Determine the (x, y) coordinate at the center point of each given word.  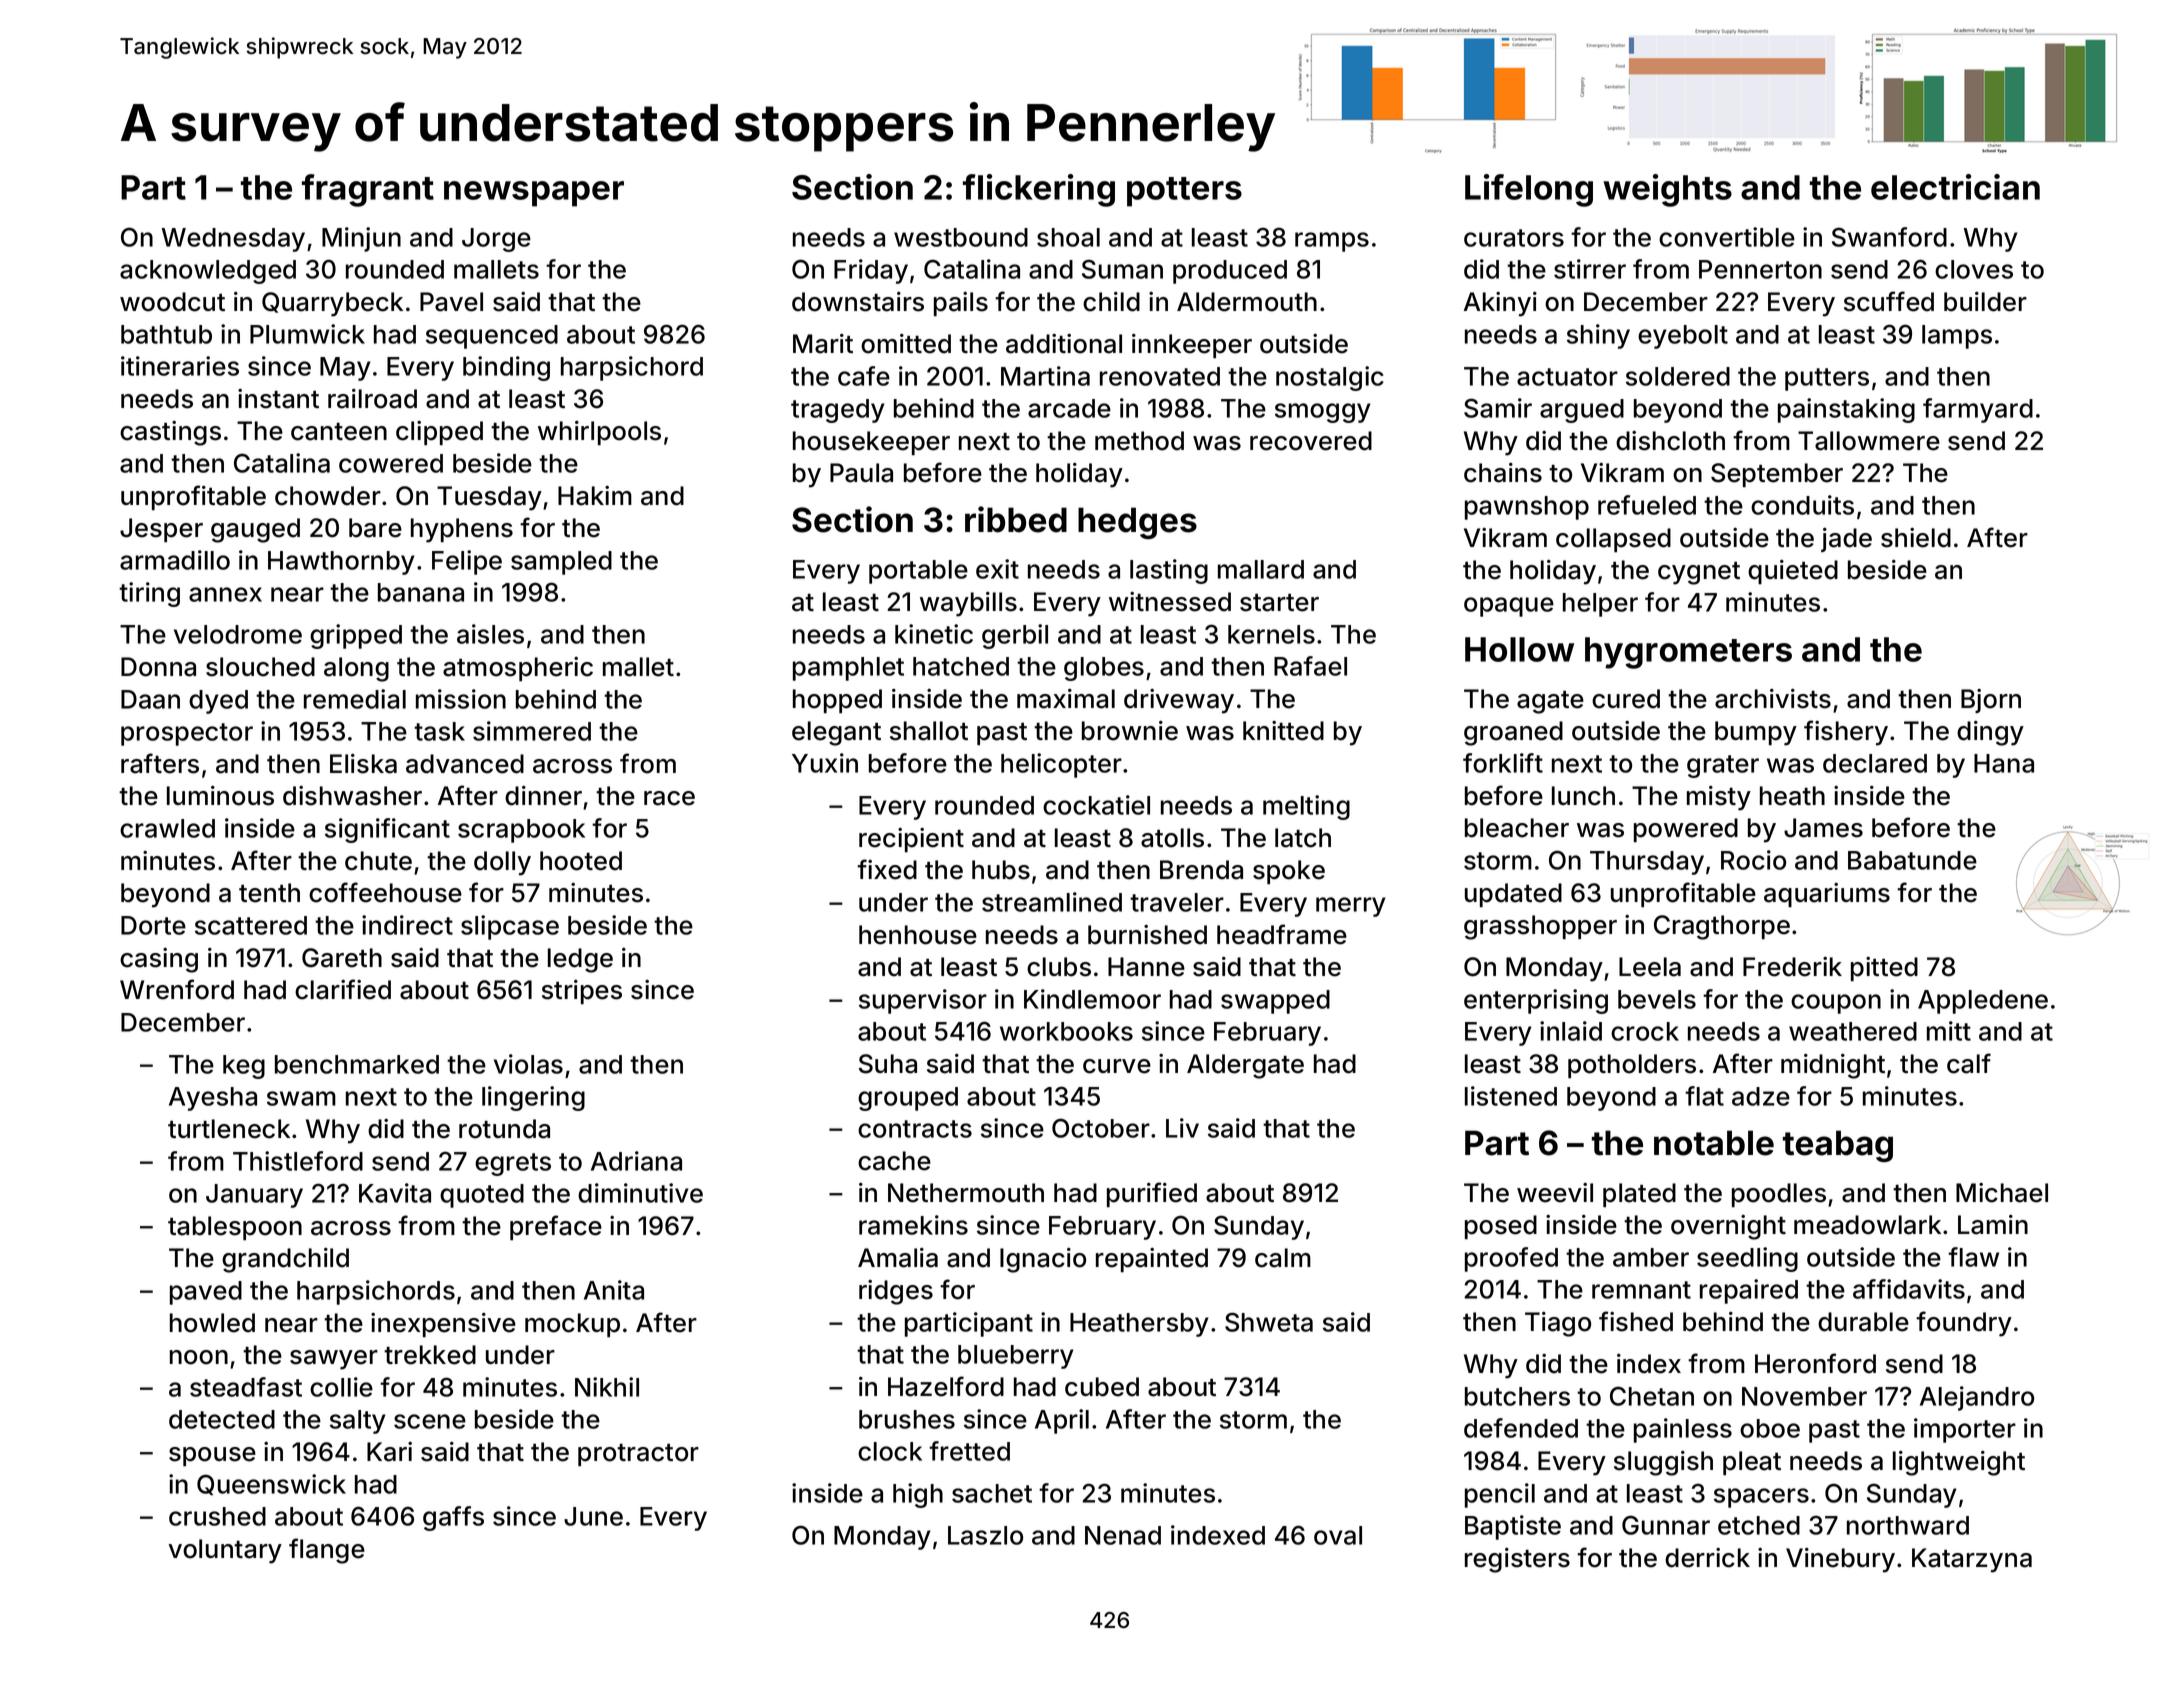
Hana (2004, 763)
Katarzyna (1972, 1560)
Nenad (1123, 1535)
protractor (638, 1455)
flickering (1039, 190)
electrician (1955, 187)
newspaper (534, 194)
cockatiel (1096, 805)
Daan (150, 699)
